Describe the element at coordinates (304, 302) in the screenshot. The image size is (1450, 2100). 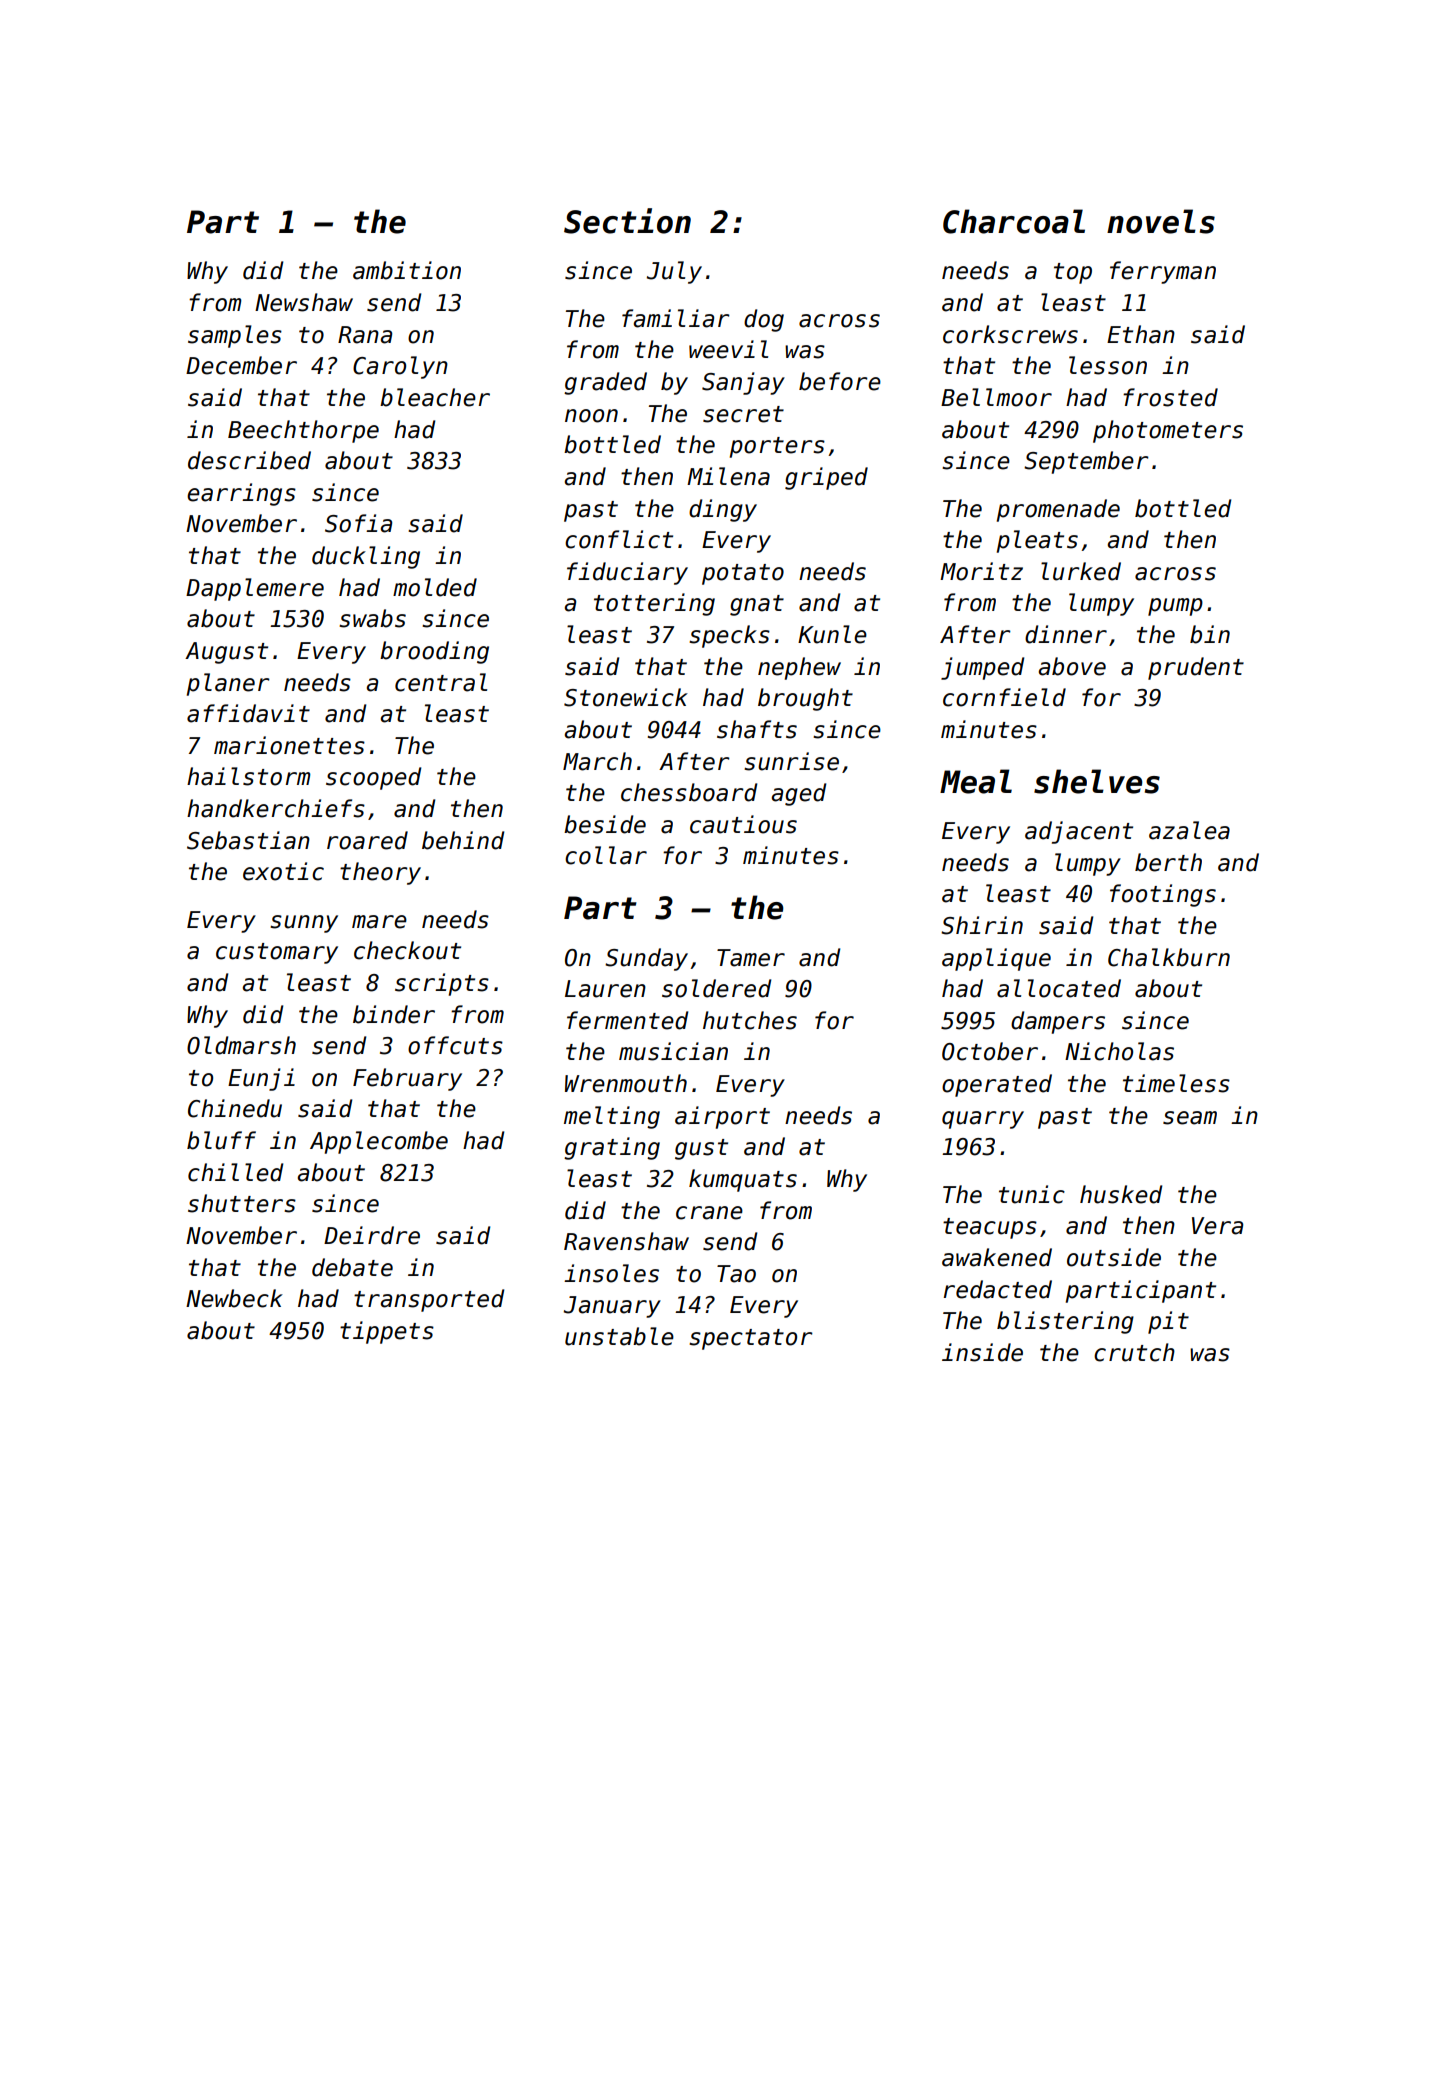
I see `Newshaw` at that location.
